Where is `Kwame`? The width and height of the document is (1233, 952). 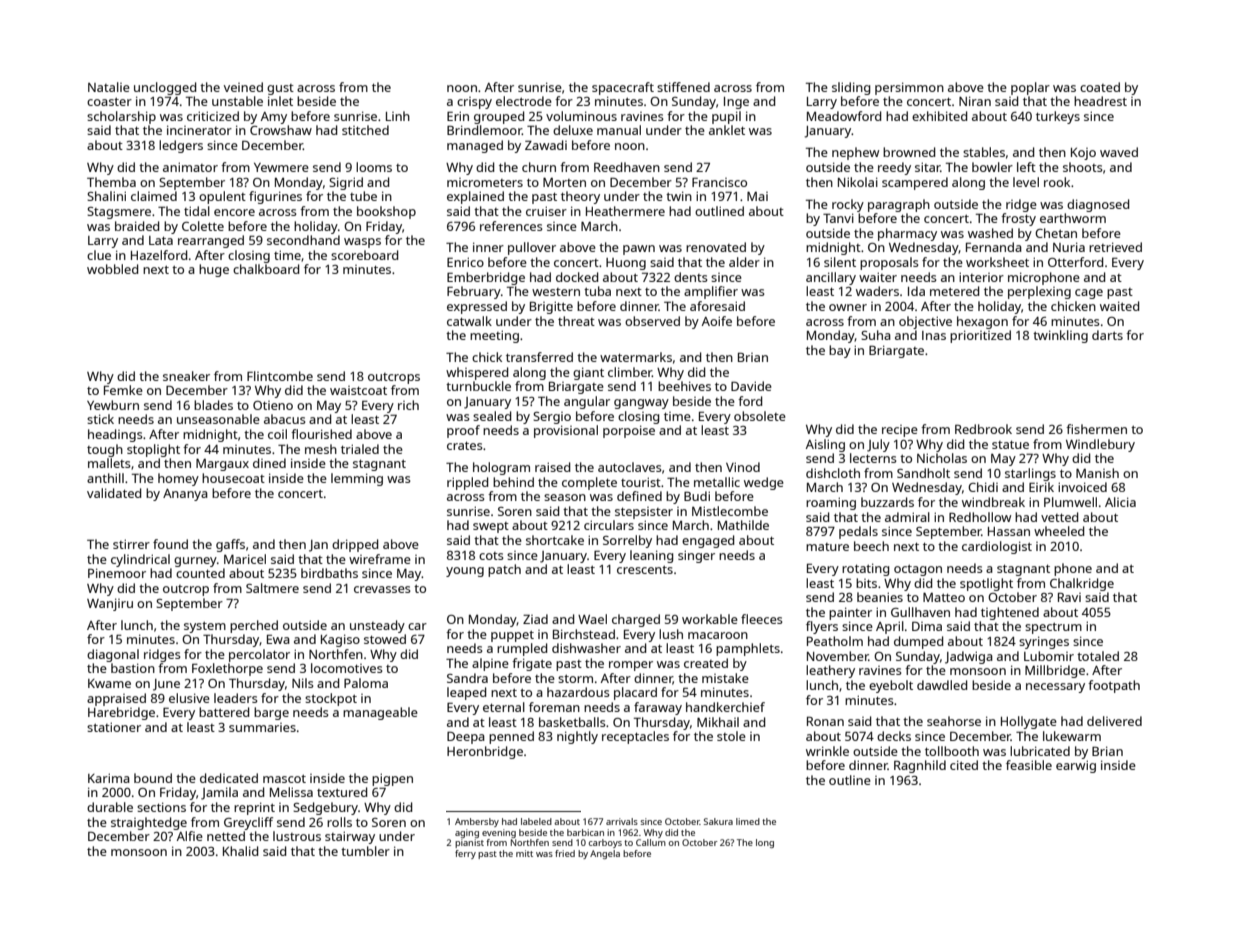 Kwame is located at coordinates (109, 683).
